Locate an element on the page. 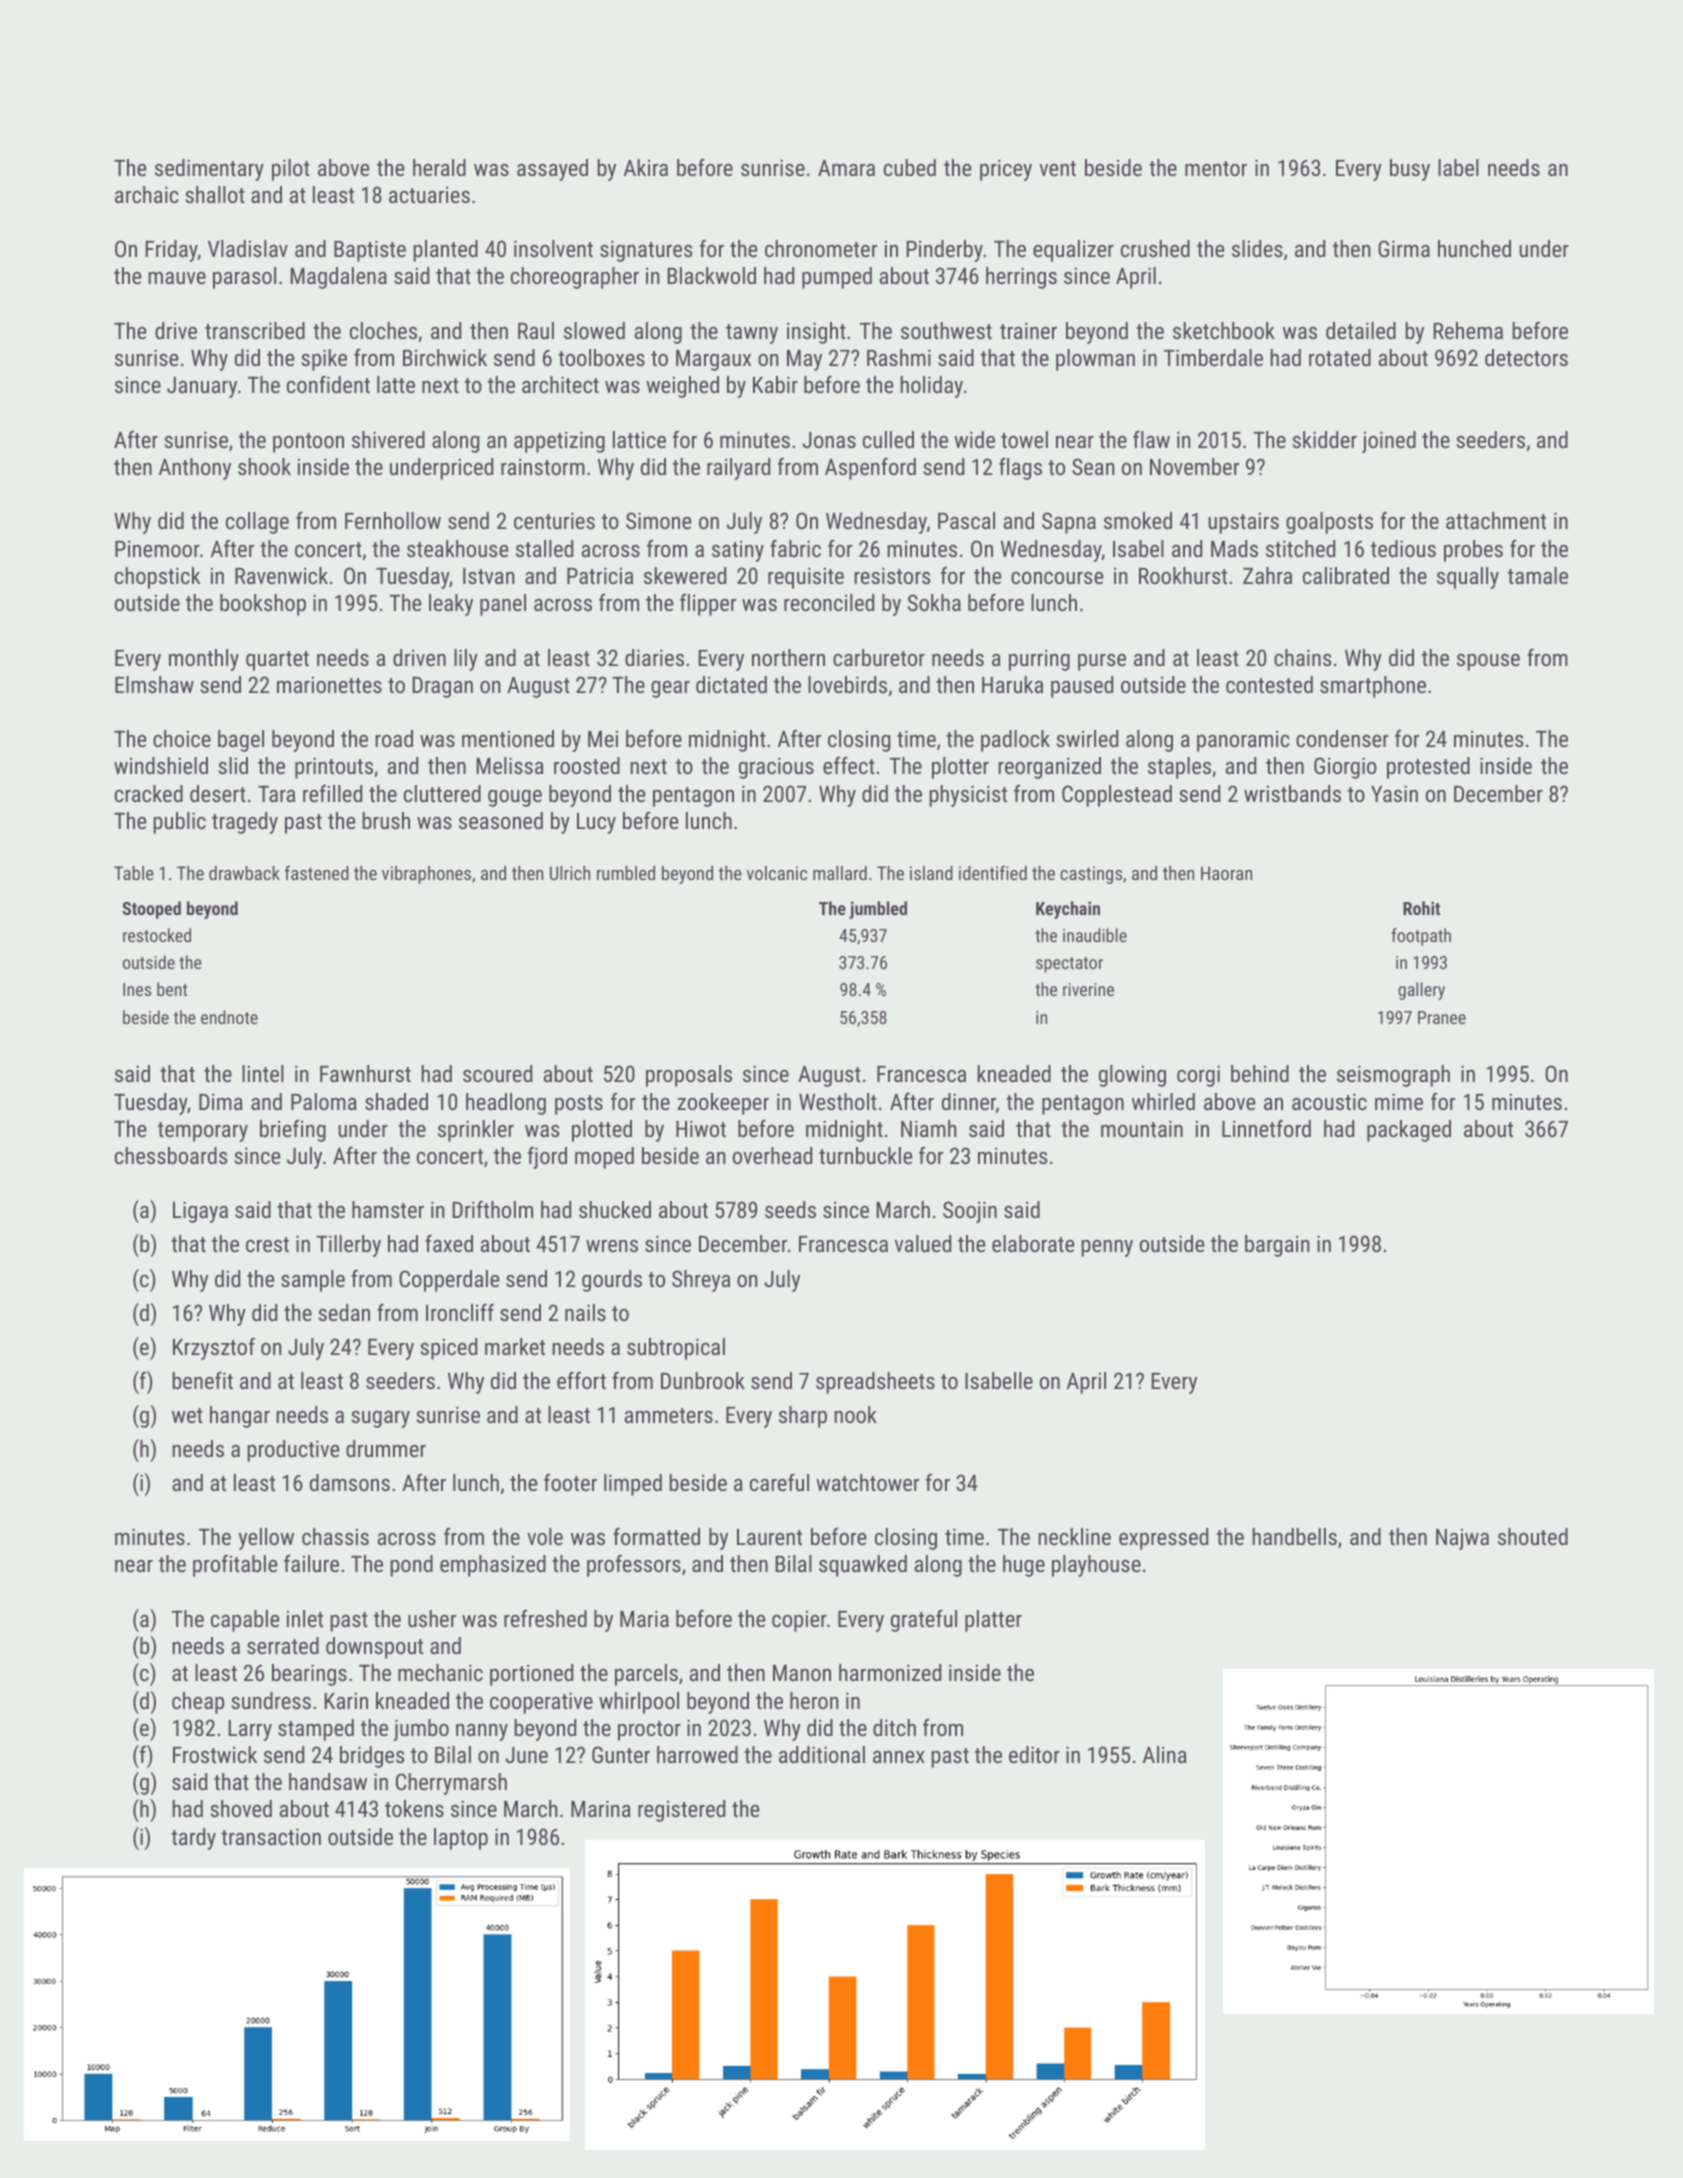  handbells is located at coordinates (1294, 1536).
